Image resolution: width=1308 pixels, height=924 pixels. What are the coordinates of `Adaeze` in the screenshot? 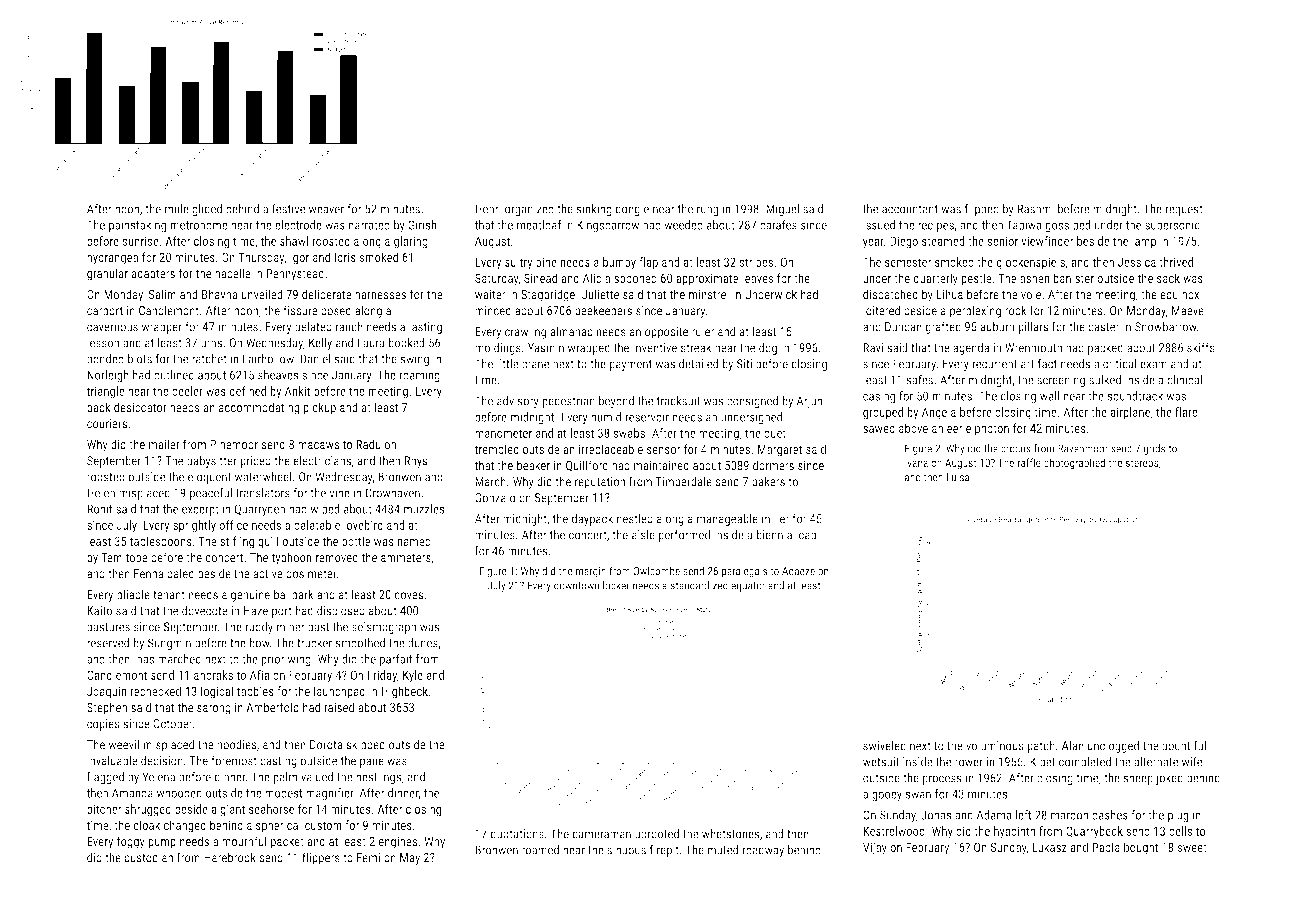 It's located at (798, 570).
